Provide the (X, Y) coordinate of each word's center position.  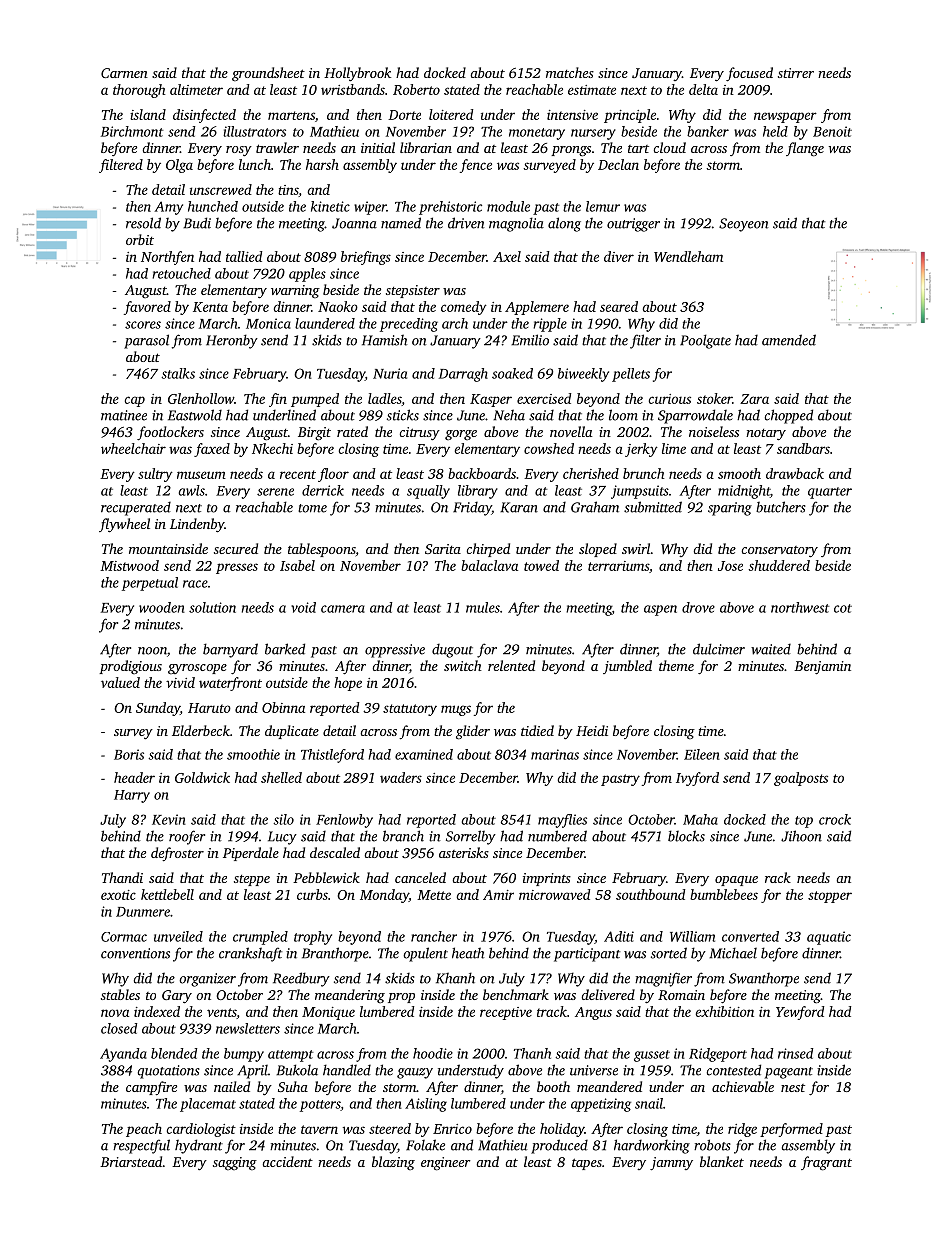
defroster (177, 854)
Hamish (384, 340)
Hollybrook (357, 74)
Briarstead (131, 1161)
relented (511, 665)
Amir (498, 895)
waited (771, 649)
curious (670, 399)
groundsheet (268, 74)
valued (120, 682)
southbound (650, 894)
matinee (124, 415)
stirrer (796, 73)
